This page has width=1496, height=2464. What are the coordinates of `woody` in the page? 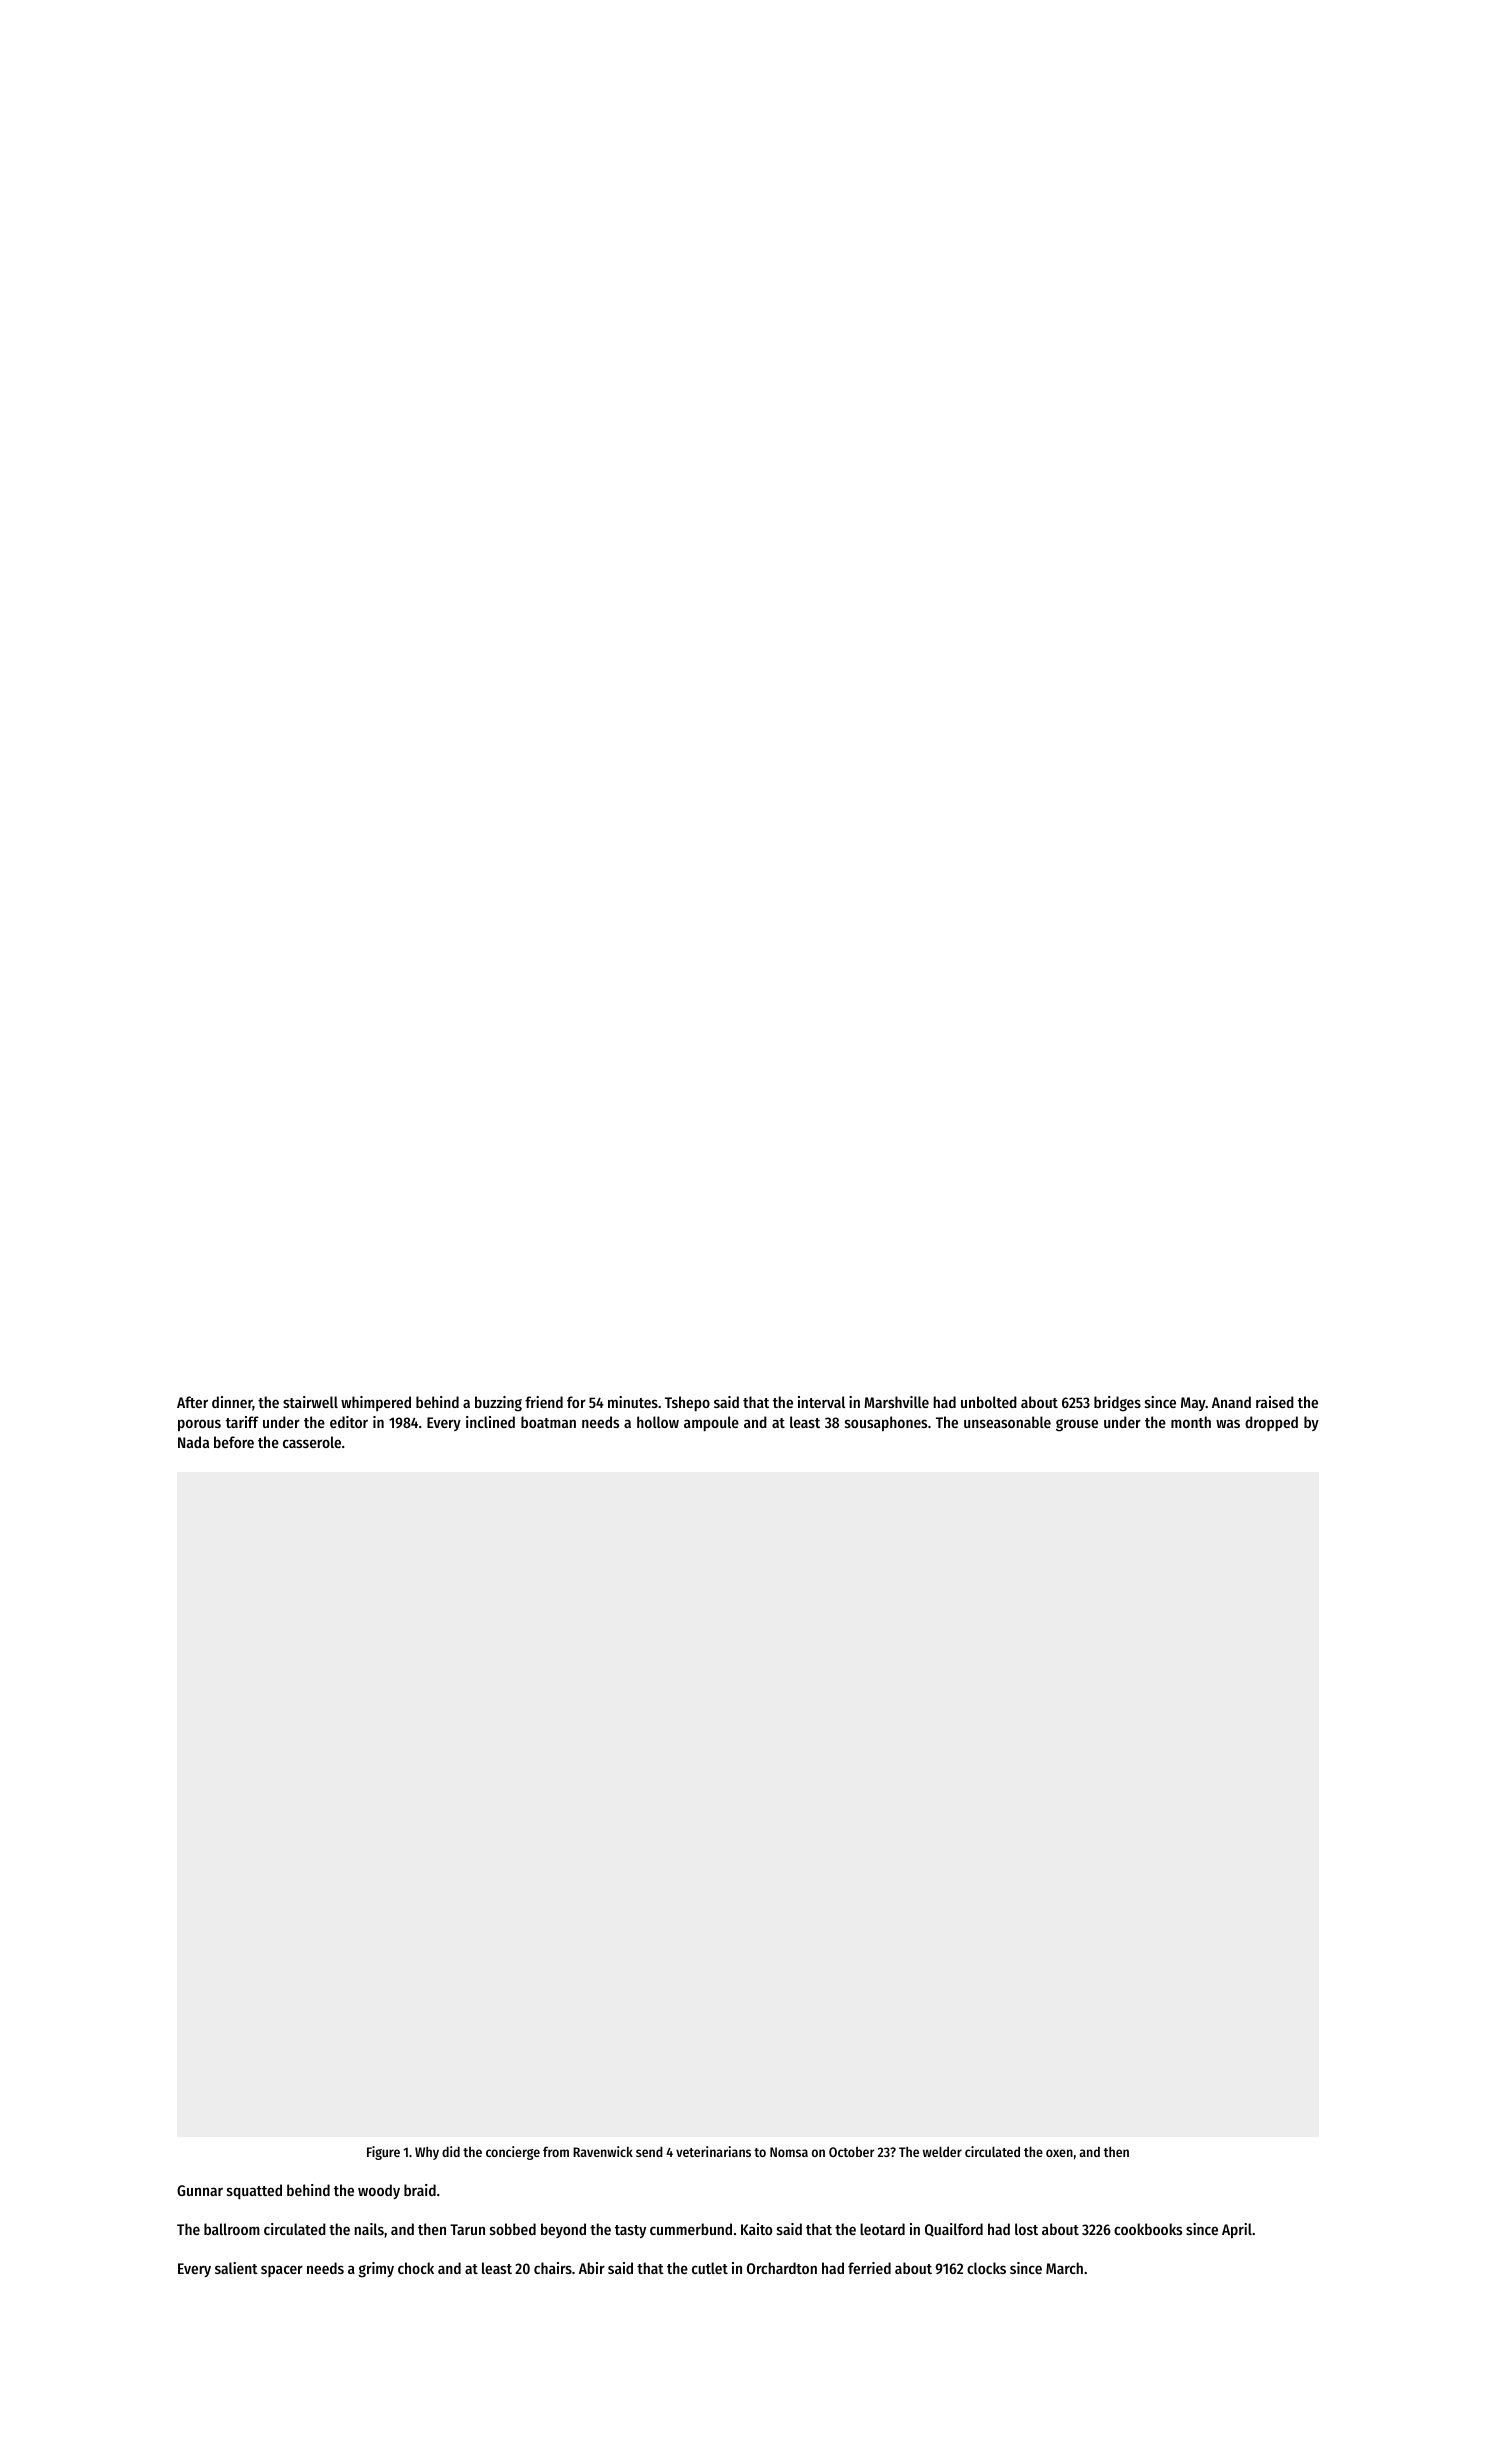 It's located at (379, 2191).
